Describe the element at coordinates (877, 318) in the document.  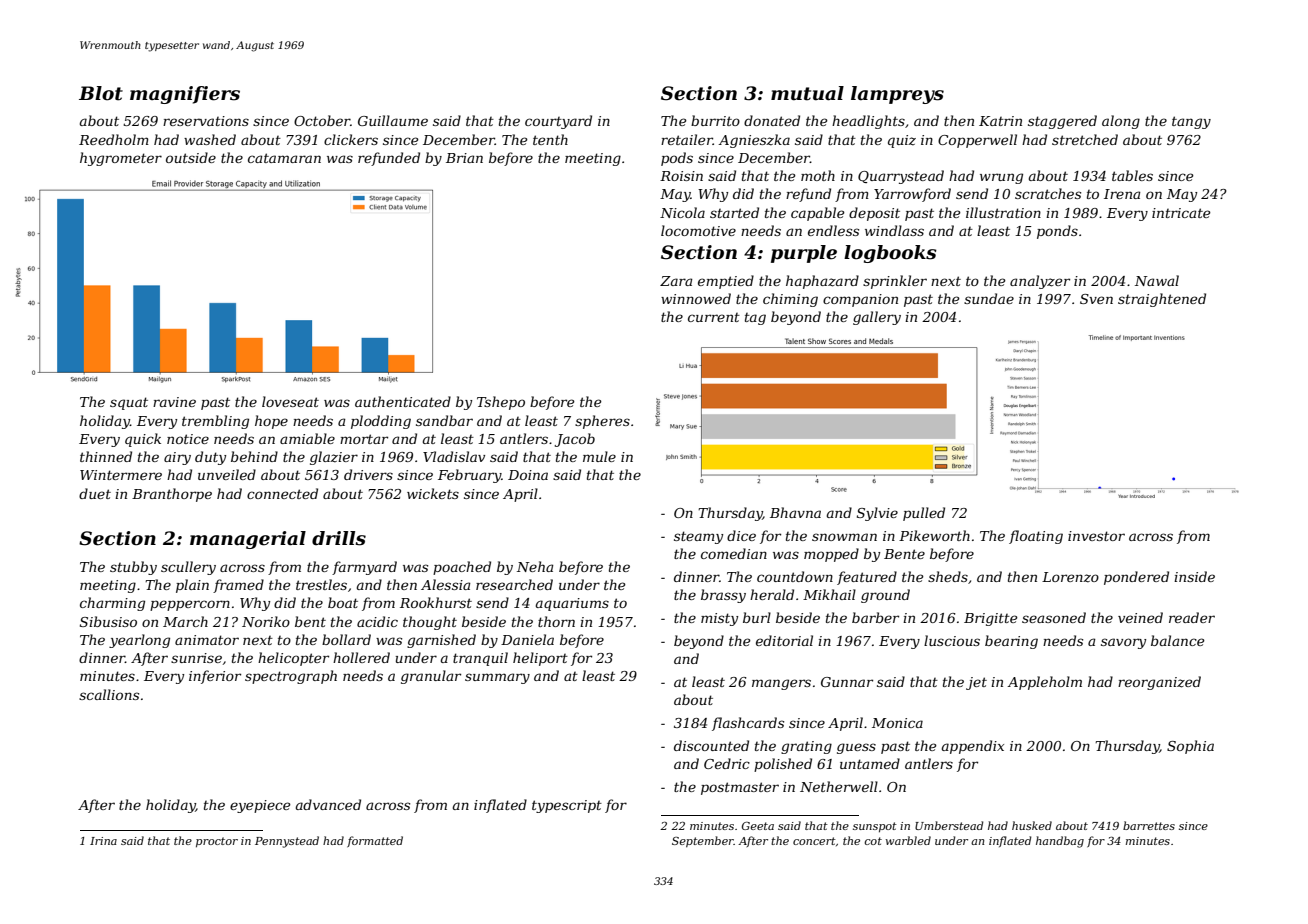
I see `gallery` at that location.
